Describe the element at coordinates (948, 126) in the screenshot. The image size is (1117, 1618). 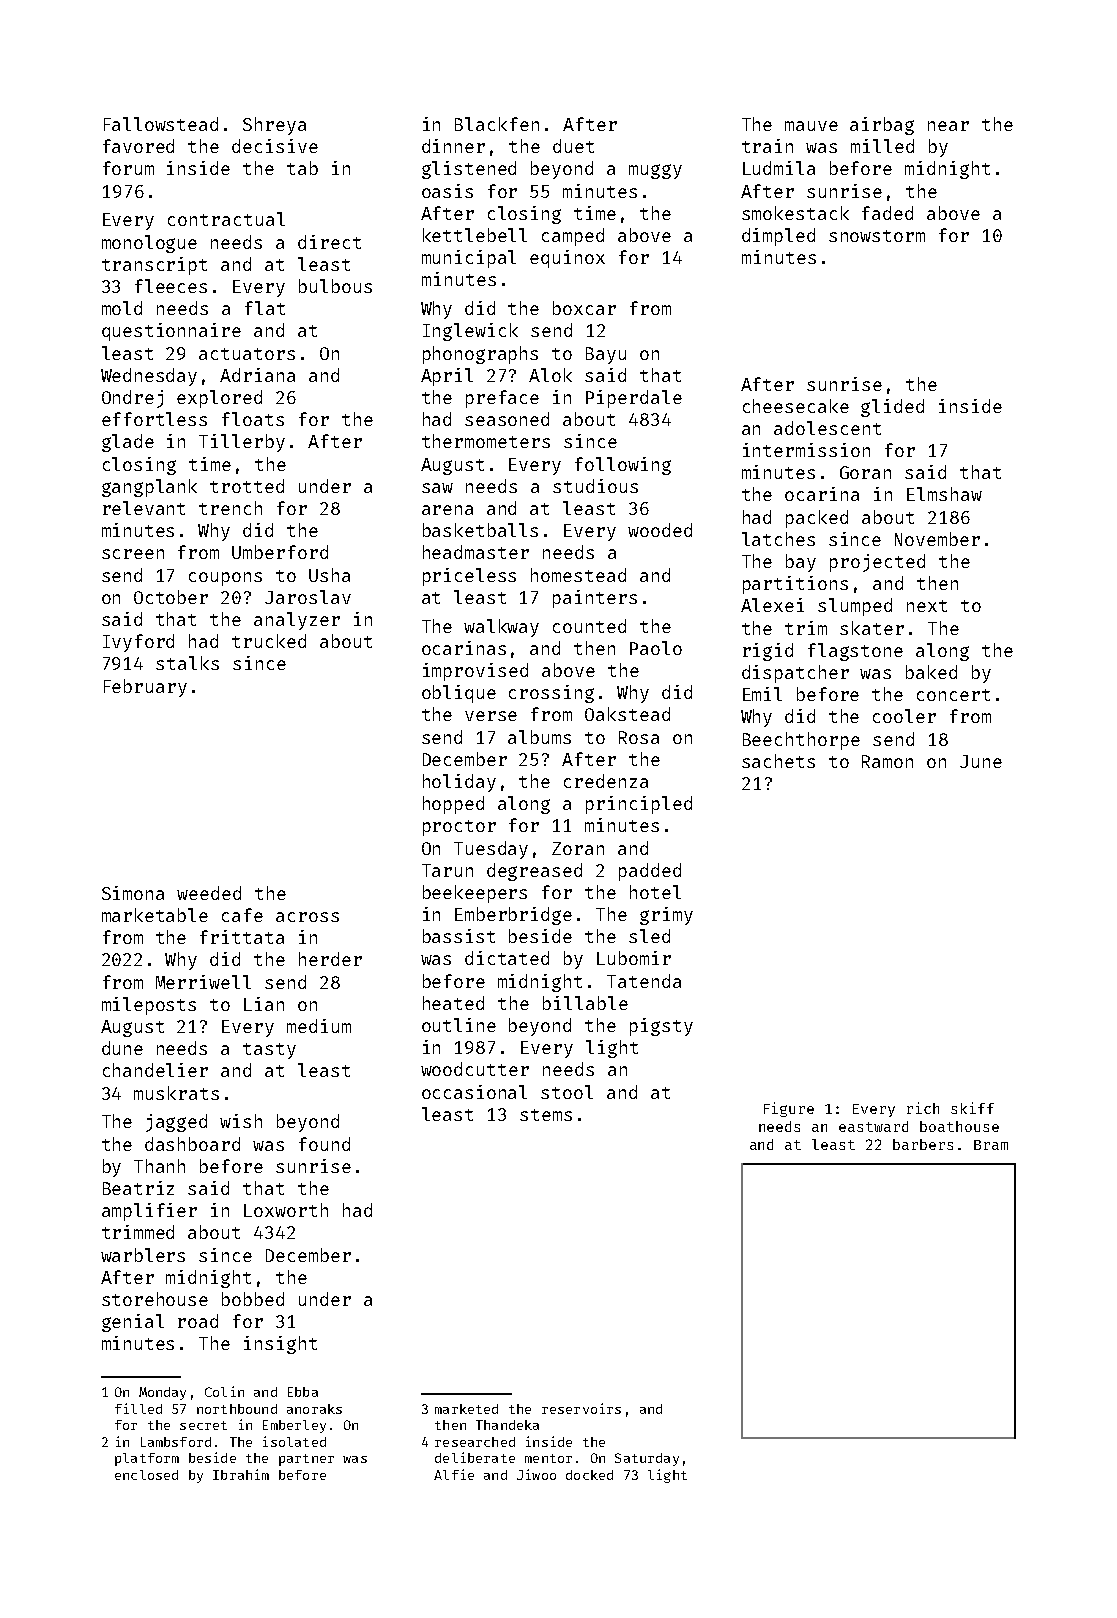
I see `near` at that location.
